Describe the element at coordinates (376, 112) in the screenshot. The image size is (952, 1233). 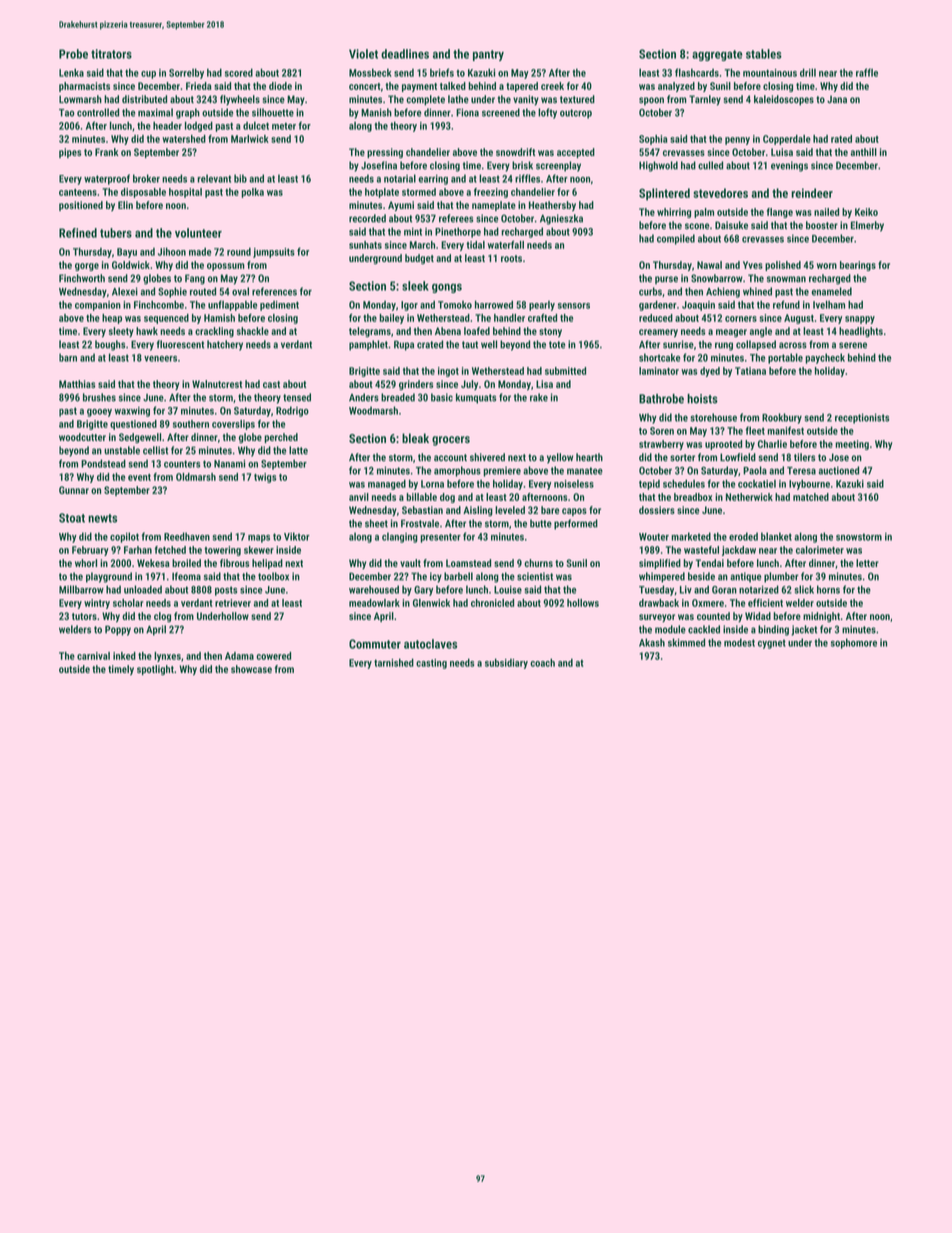
I see `Manish` at that location.
